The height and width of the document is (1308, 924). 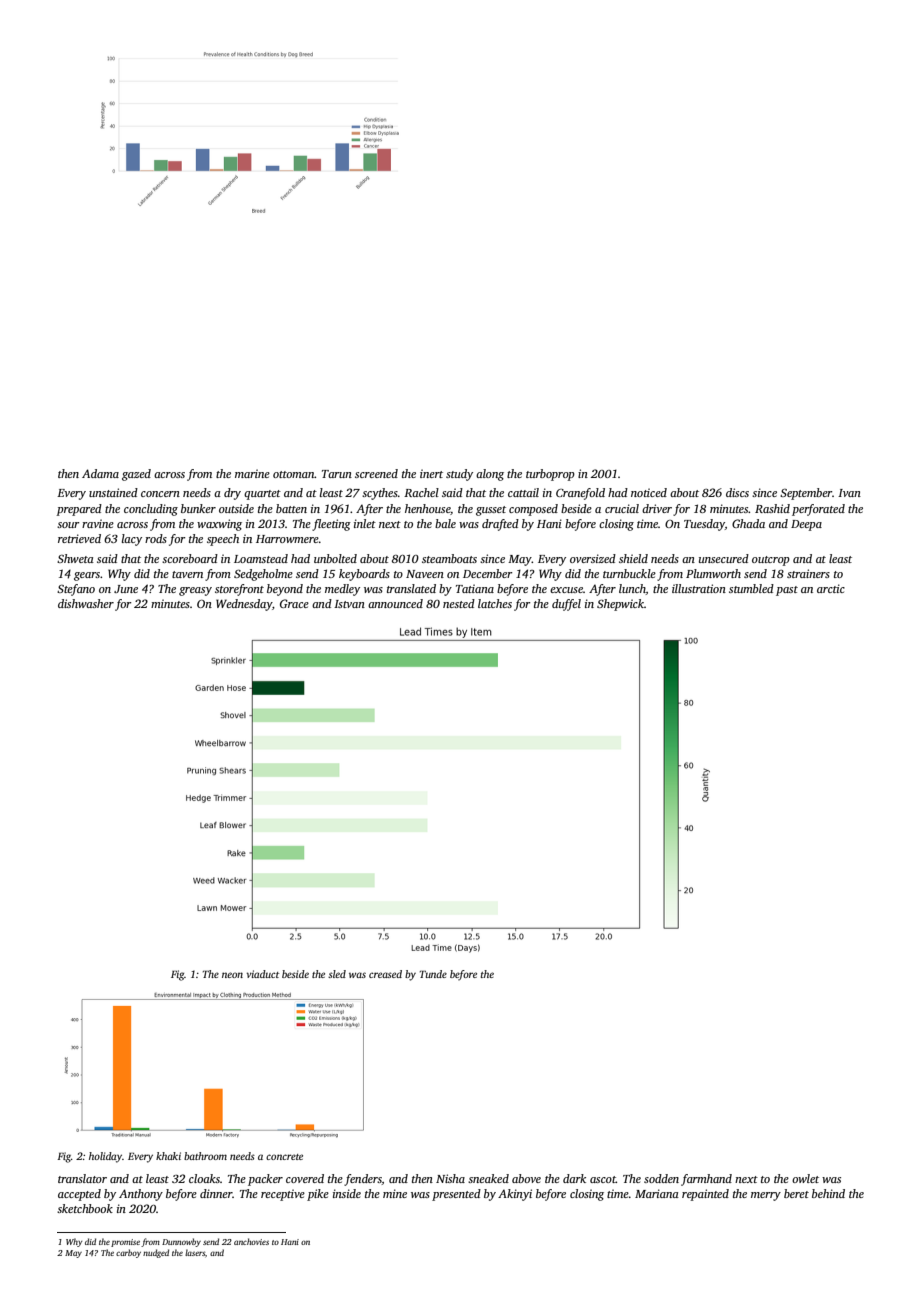 I want to click on creased, so click(x=385, y=974).
